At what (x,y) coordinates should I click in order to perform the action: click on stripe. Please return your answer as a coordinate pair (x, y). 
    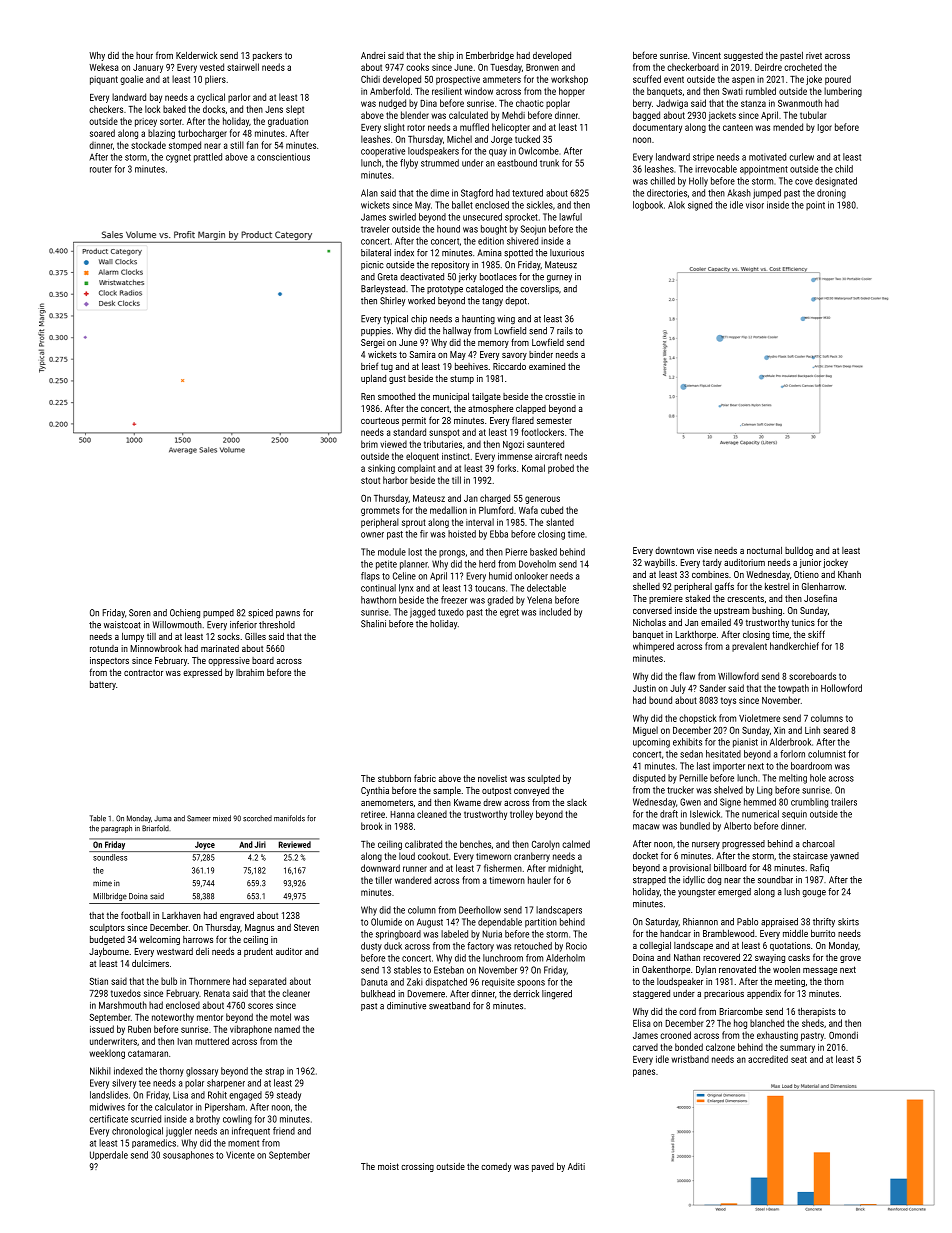
    Looking at the image, I should click on (703, 157).
